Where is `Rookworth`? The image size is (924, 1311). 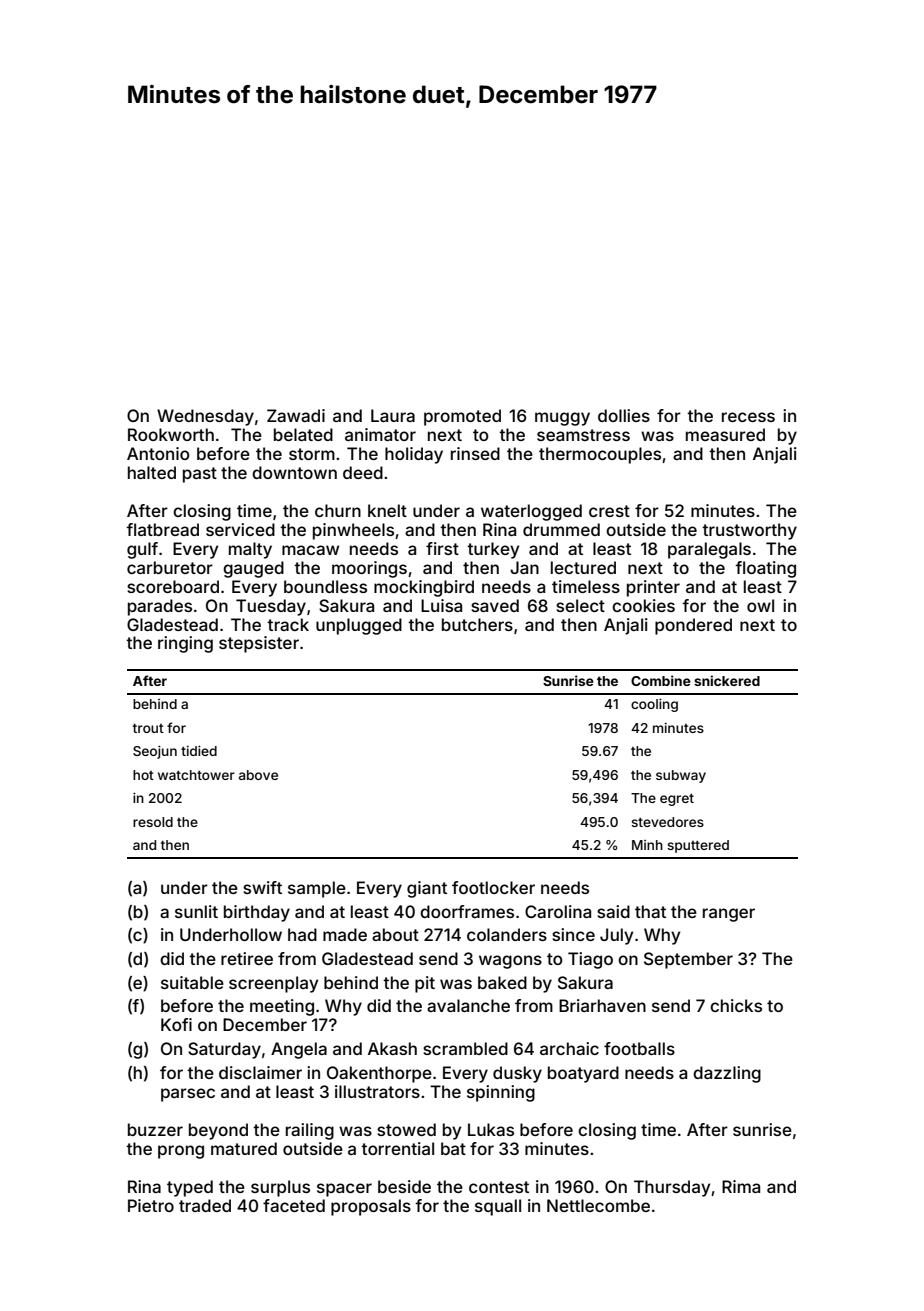 Rookworth is located at coordinates (171, 434).
